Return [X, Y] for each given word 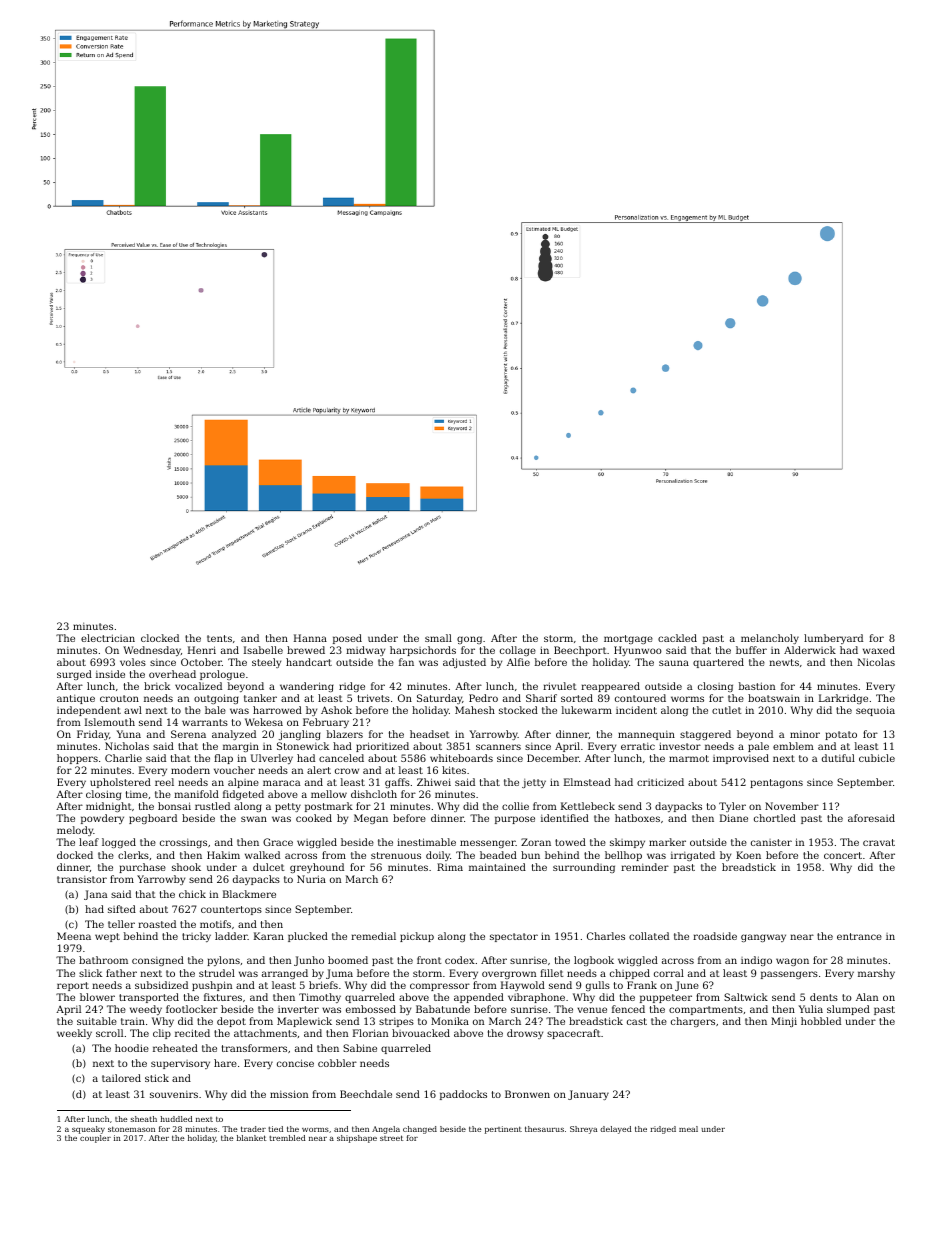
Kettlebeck [588, 806]
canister [771, 842]
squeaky [88, 1130]
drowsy [525, 1034]
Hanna [310, 638]
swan [254, 819]
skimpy [627, 843]
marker [667, 842]
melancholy [770, 639]
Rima [450, 867]
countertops [231, 910]
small [438, 638]
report [73, 986]
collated [649, 936]
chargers [693, 1022]
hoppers [77, 759]
